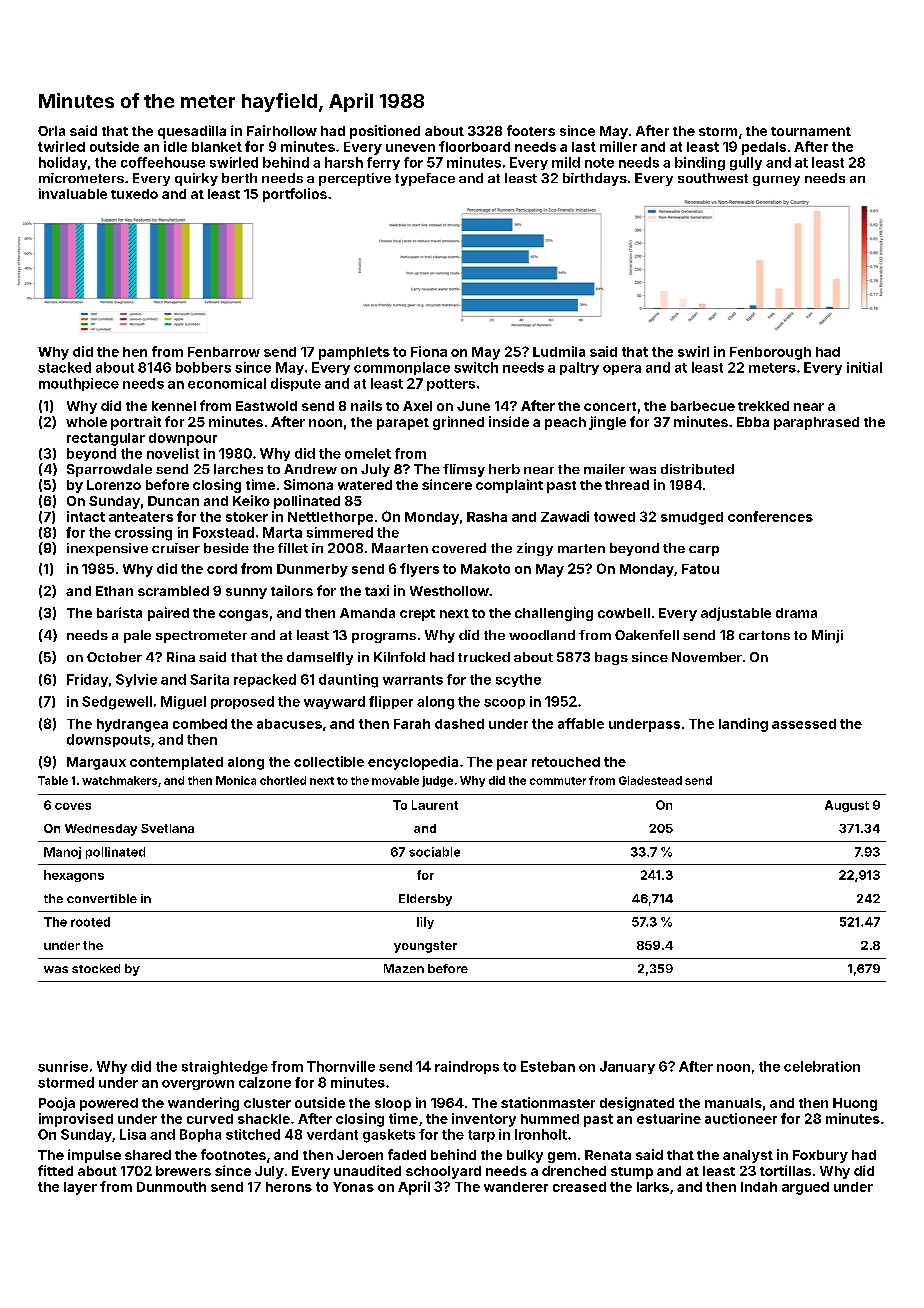  What do you see at coordinates (650, 780) in the page?
I see `Gladestead` at bounding box center [650, 780].
